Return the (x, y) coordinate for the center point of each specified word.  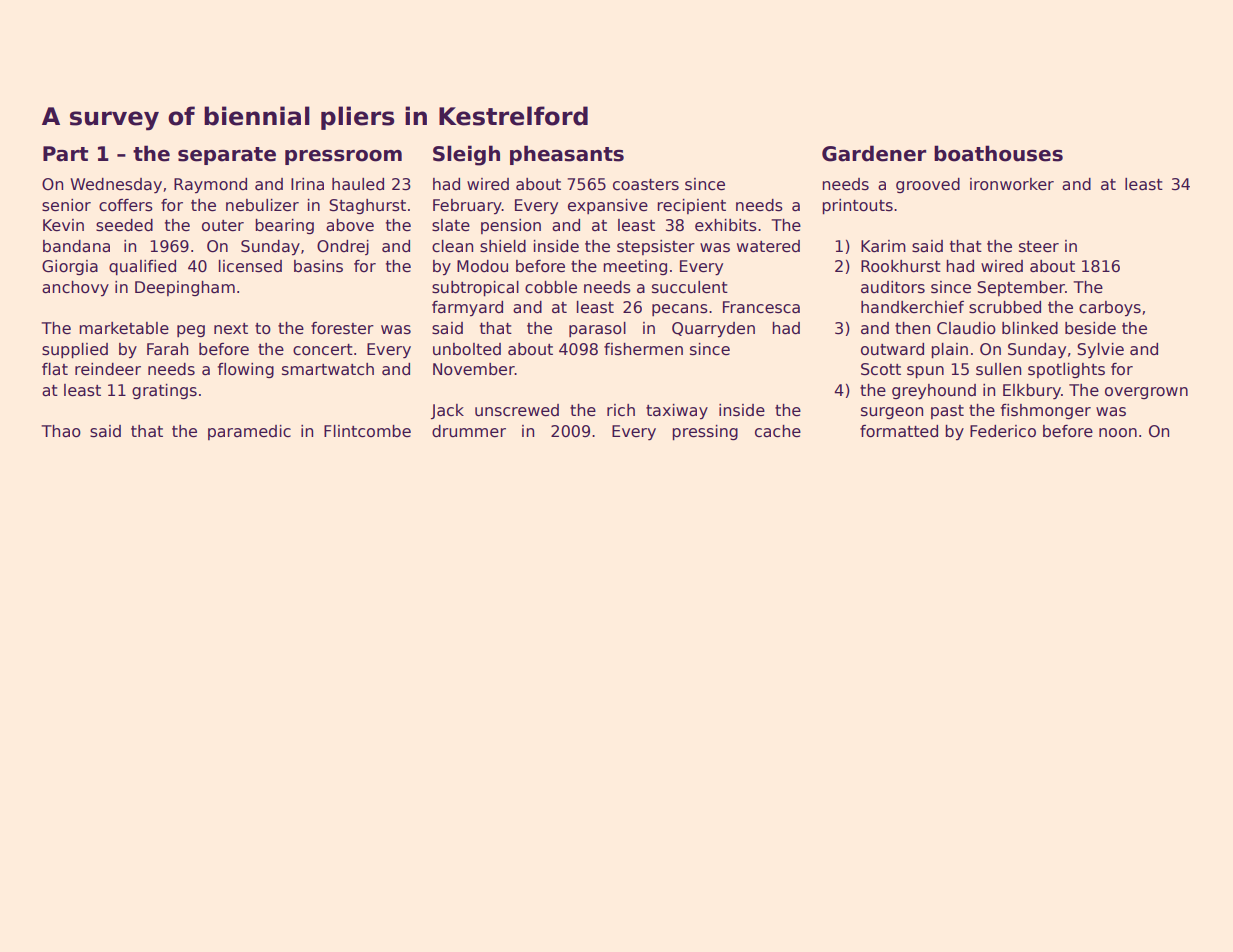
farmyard (467, 308)
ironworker (1012, 184)
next (231, 329)
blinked (1030, 328)
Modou (482, 266)
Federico (1003, 431)
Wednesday (116, 186)
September (1021, 288)
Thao (61, 431)
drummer (469, 431)
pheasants (567, 155)
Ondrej (343, 247)
